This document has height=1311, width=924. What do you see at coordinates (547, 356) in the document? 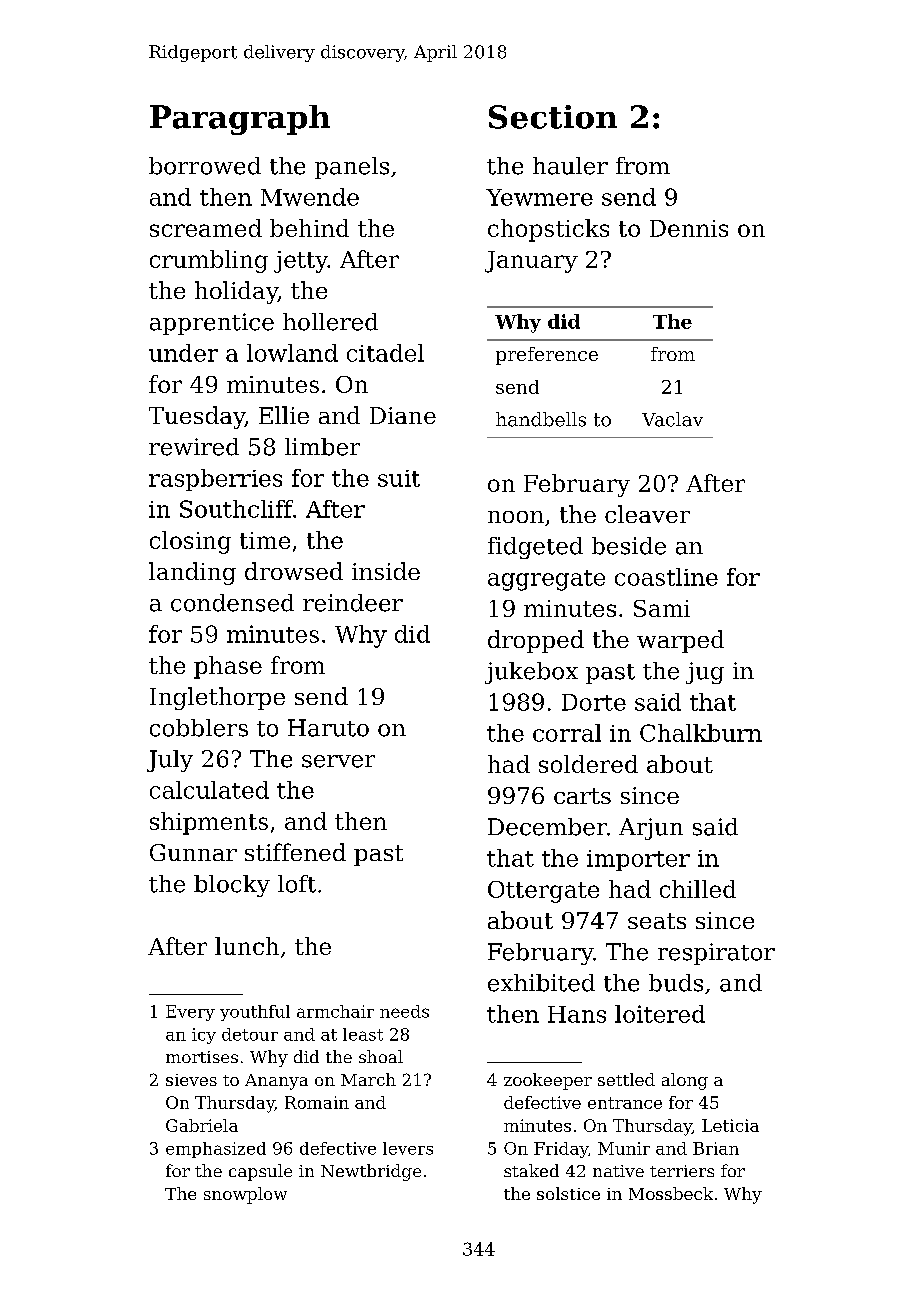
I see `preference` at bounding box center [547, 356].
